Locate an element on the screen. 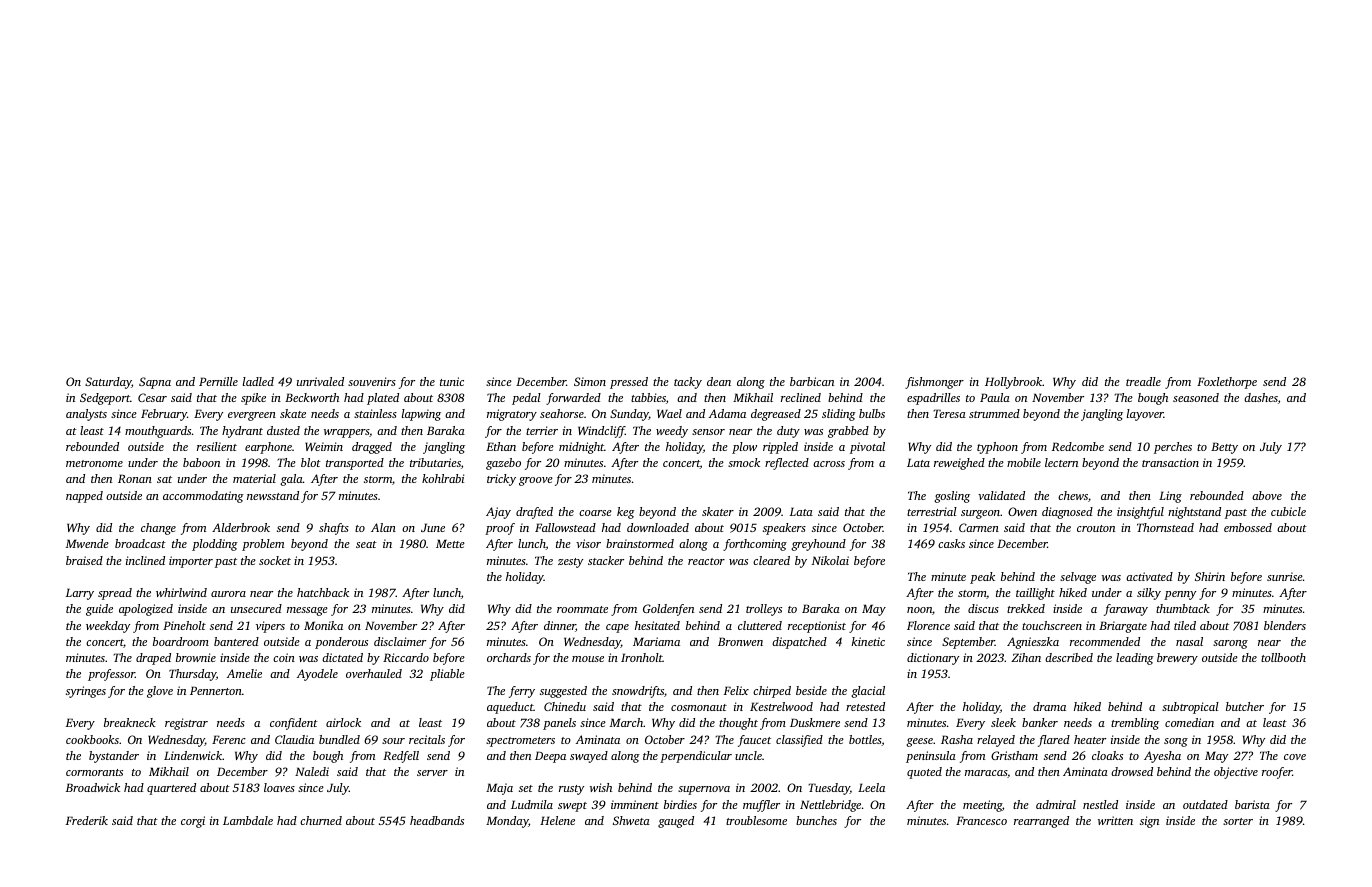  barbican is located at coordinates (812, 381).
